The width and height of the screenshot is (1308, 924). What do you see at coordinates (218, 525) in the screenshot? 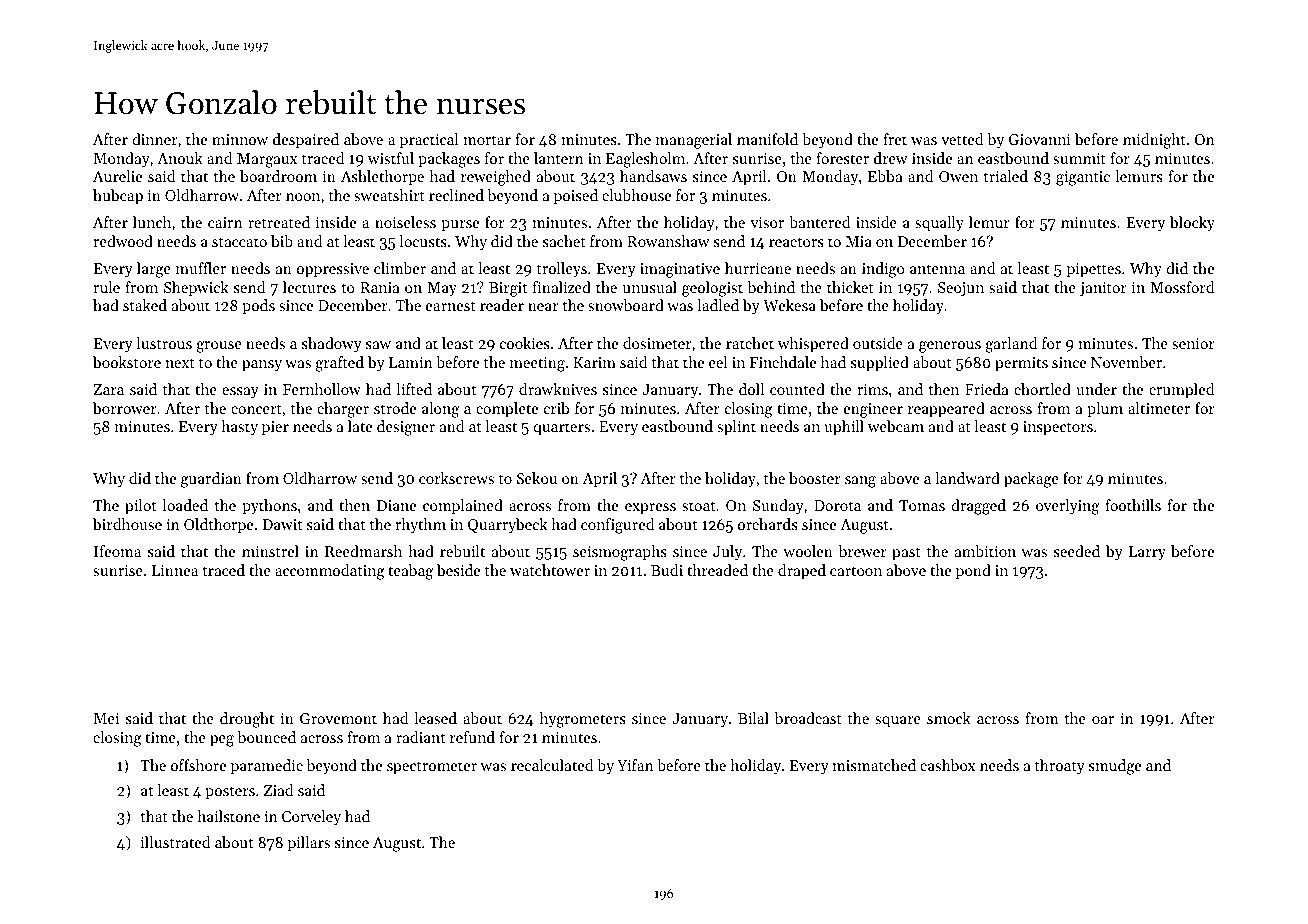
I see `Oldthorpe` at bounding box center [218, 525].
